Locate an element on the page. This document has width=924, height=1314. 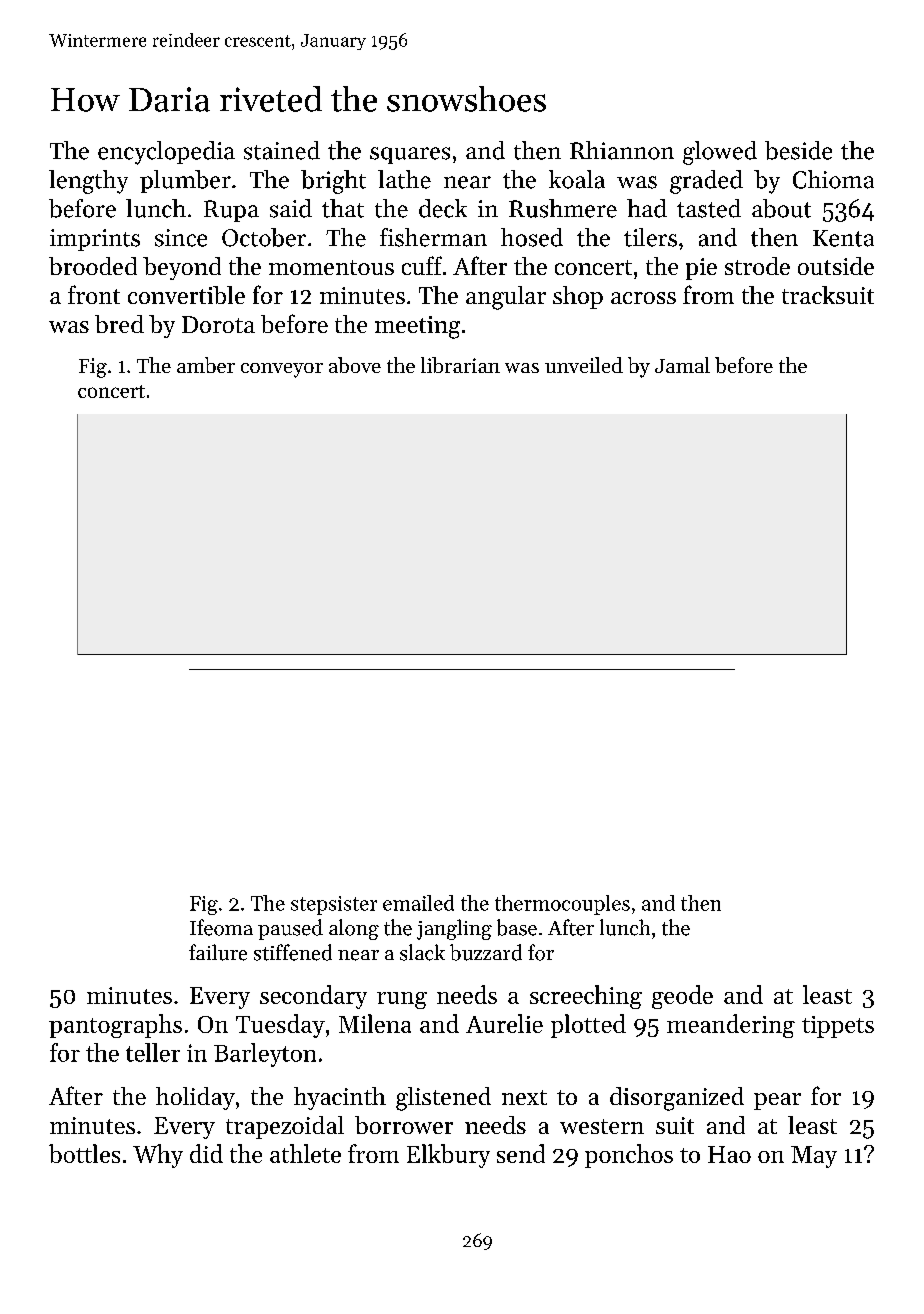
thermocouples is located at coordinates (562, 905).
